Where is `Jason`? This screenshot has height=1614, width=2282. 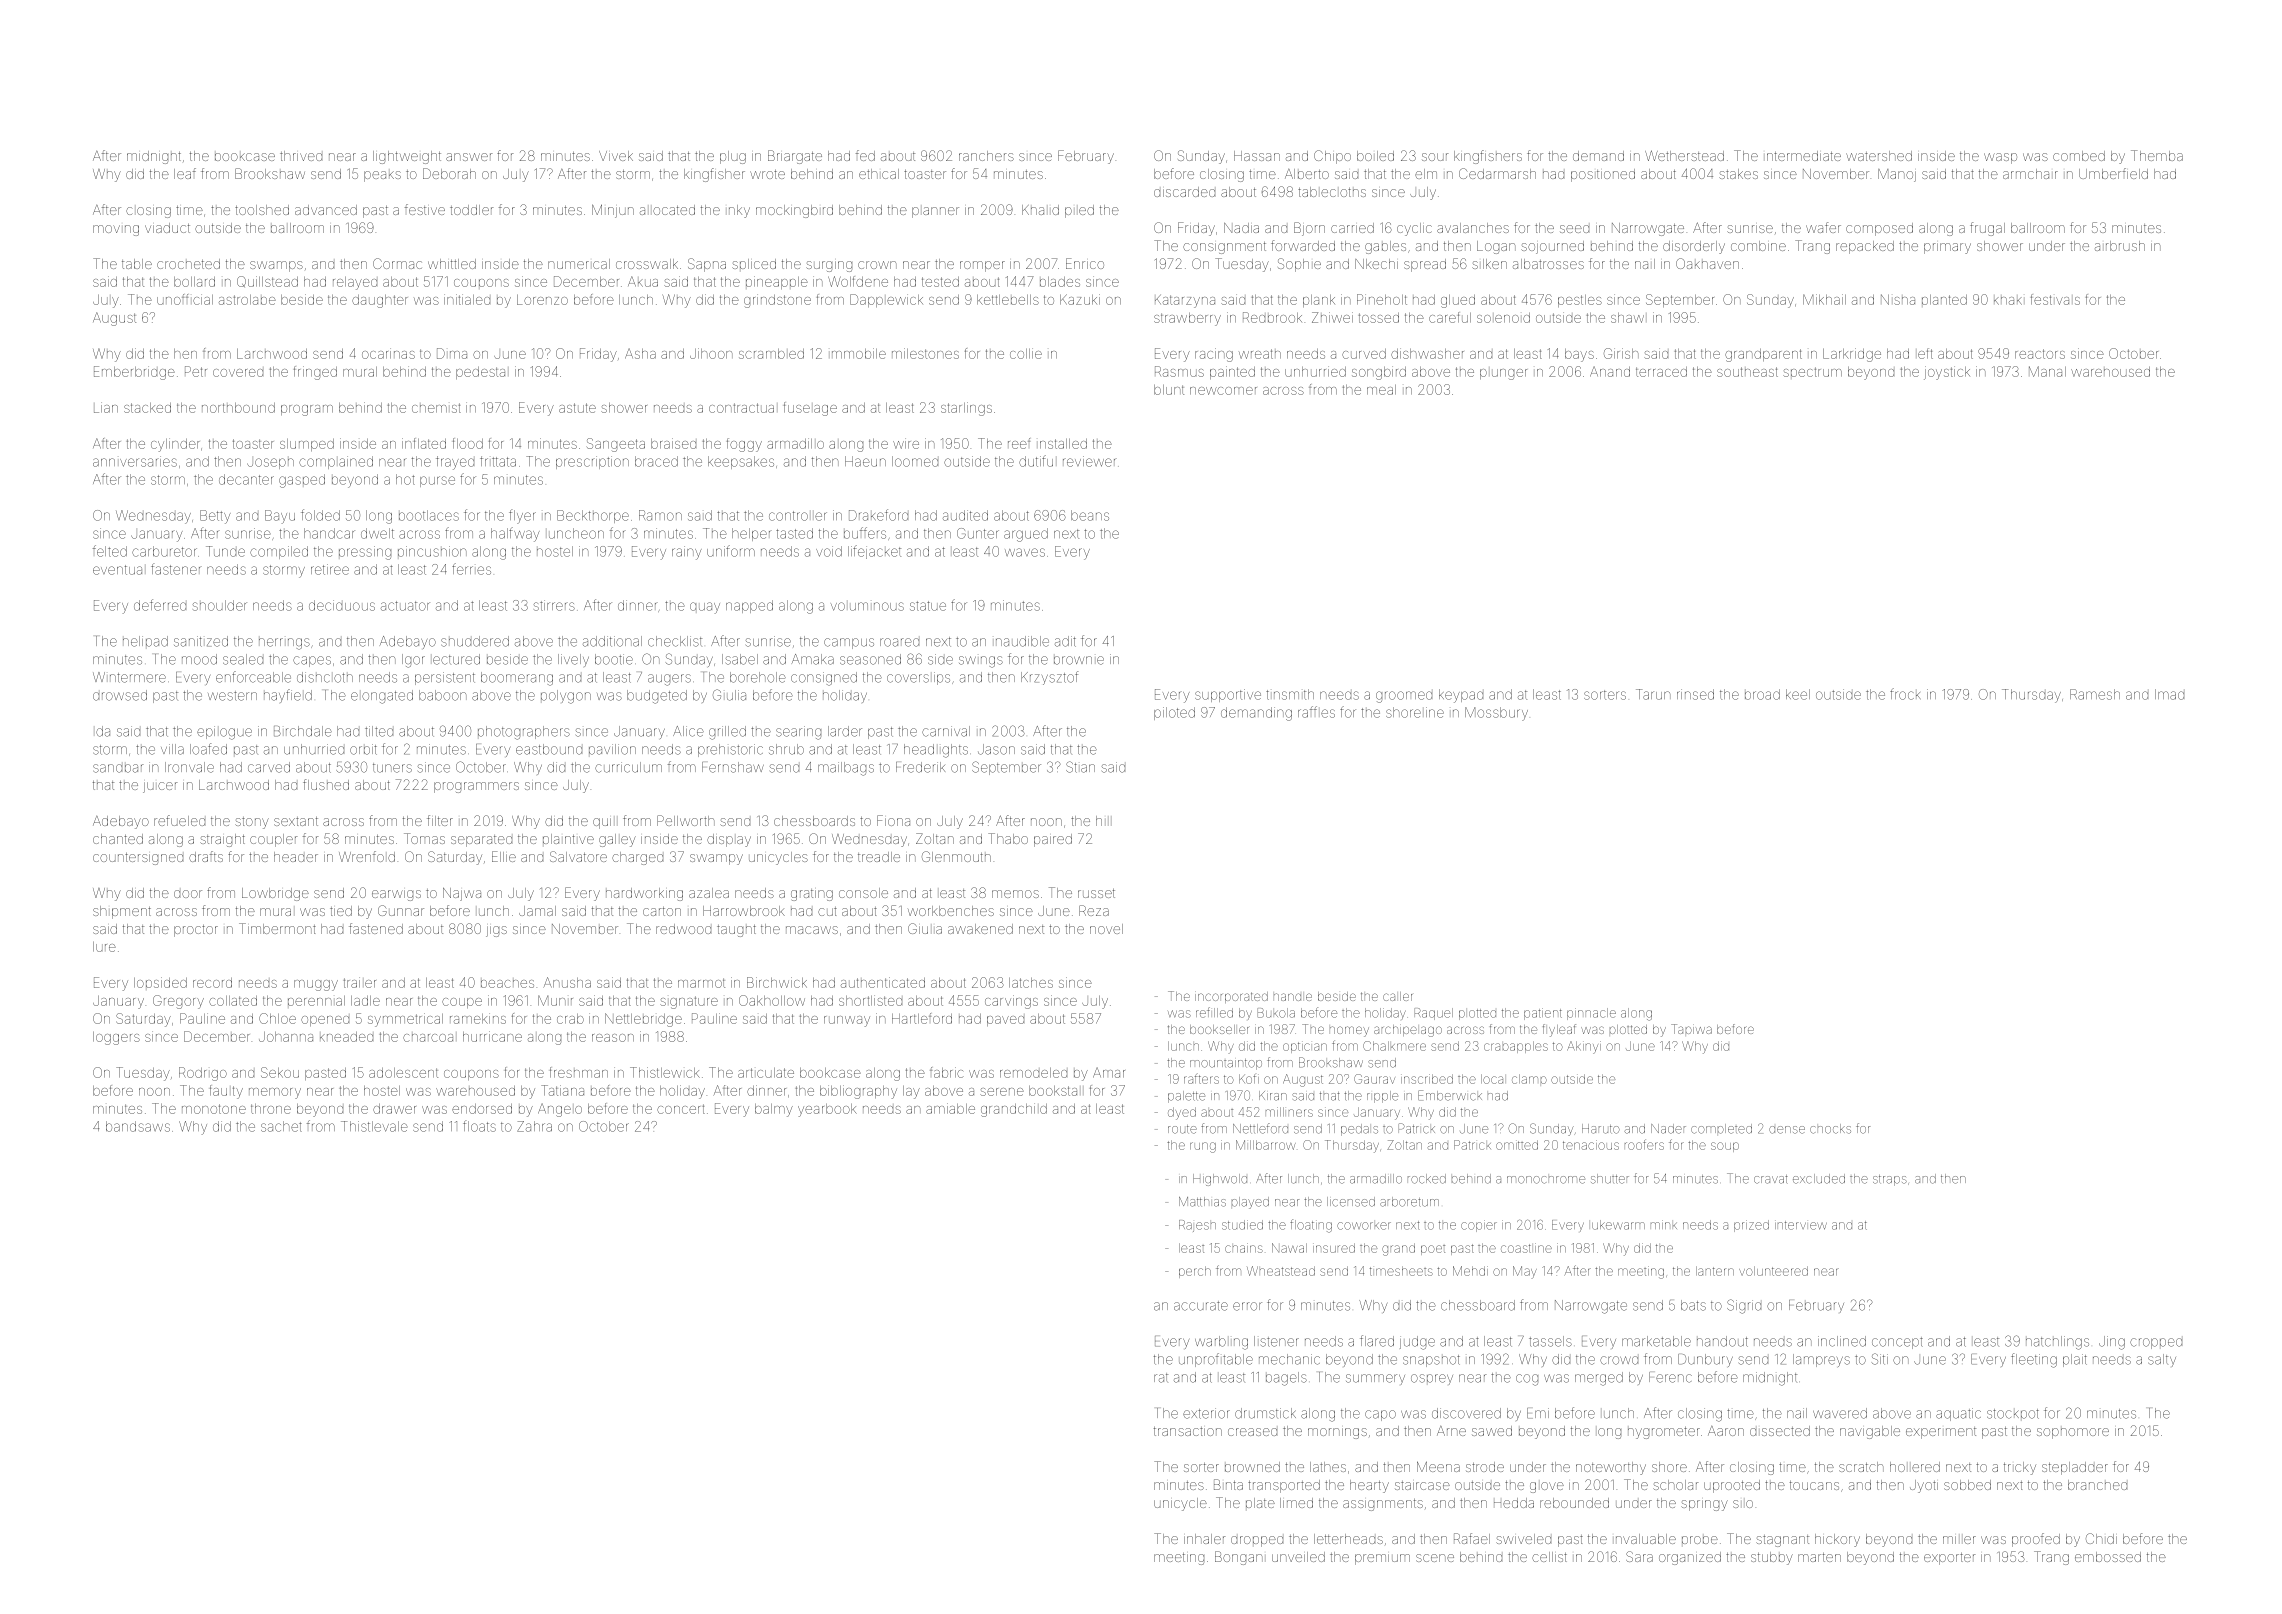 Jason is located at coordinates (996, 749).
